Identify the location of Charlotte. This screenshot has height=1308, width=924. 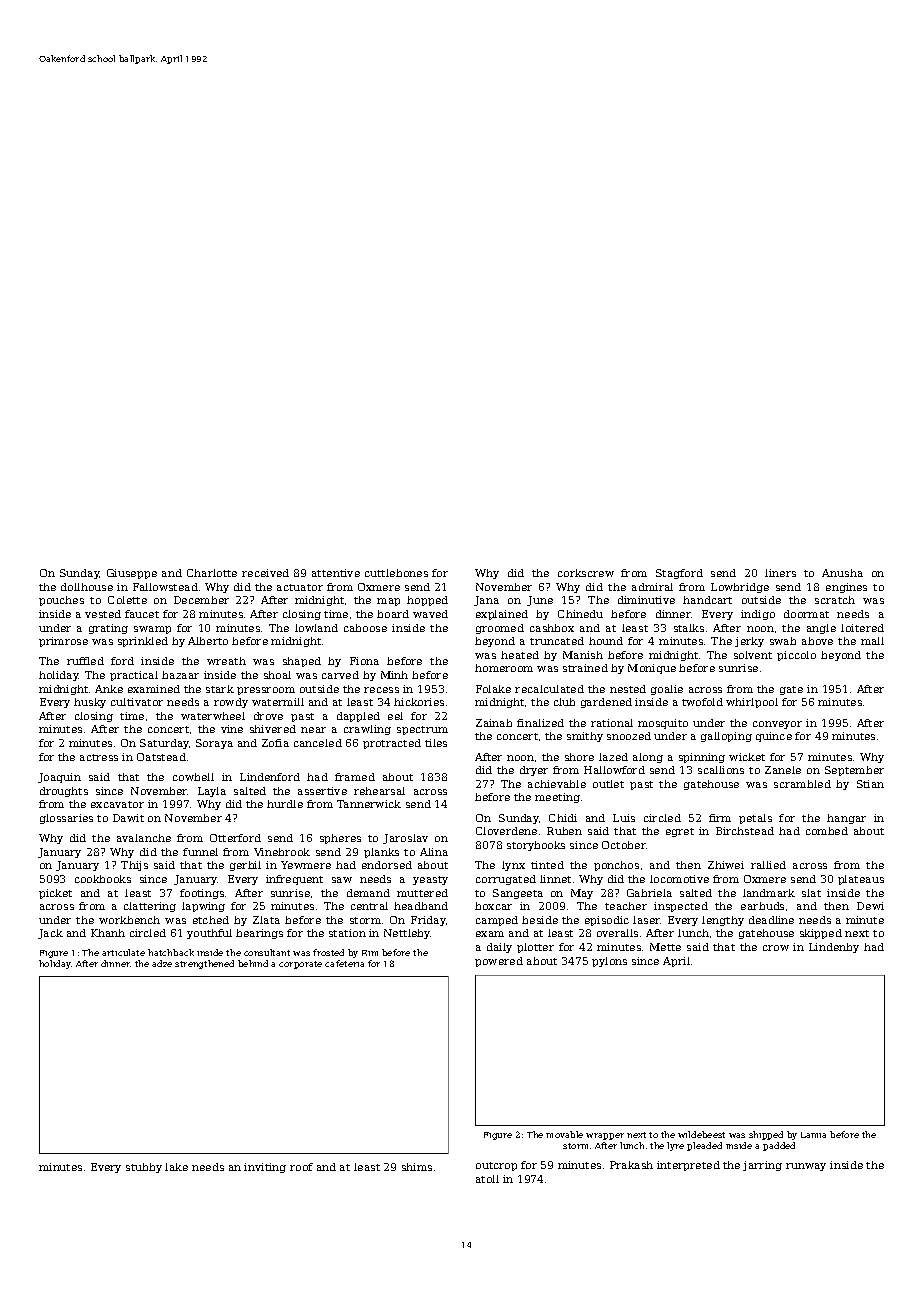
(212, 573).
